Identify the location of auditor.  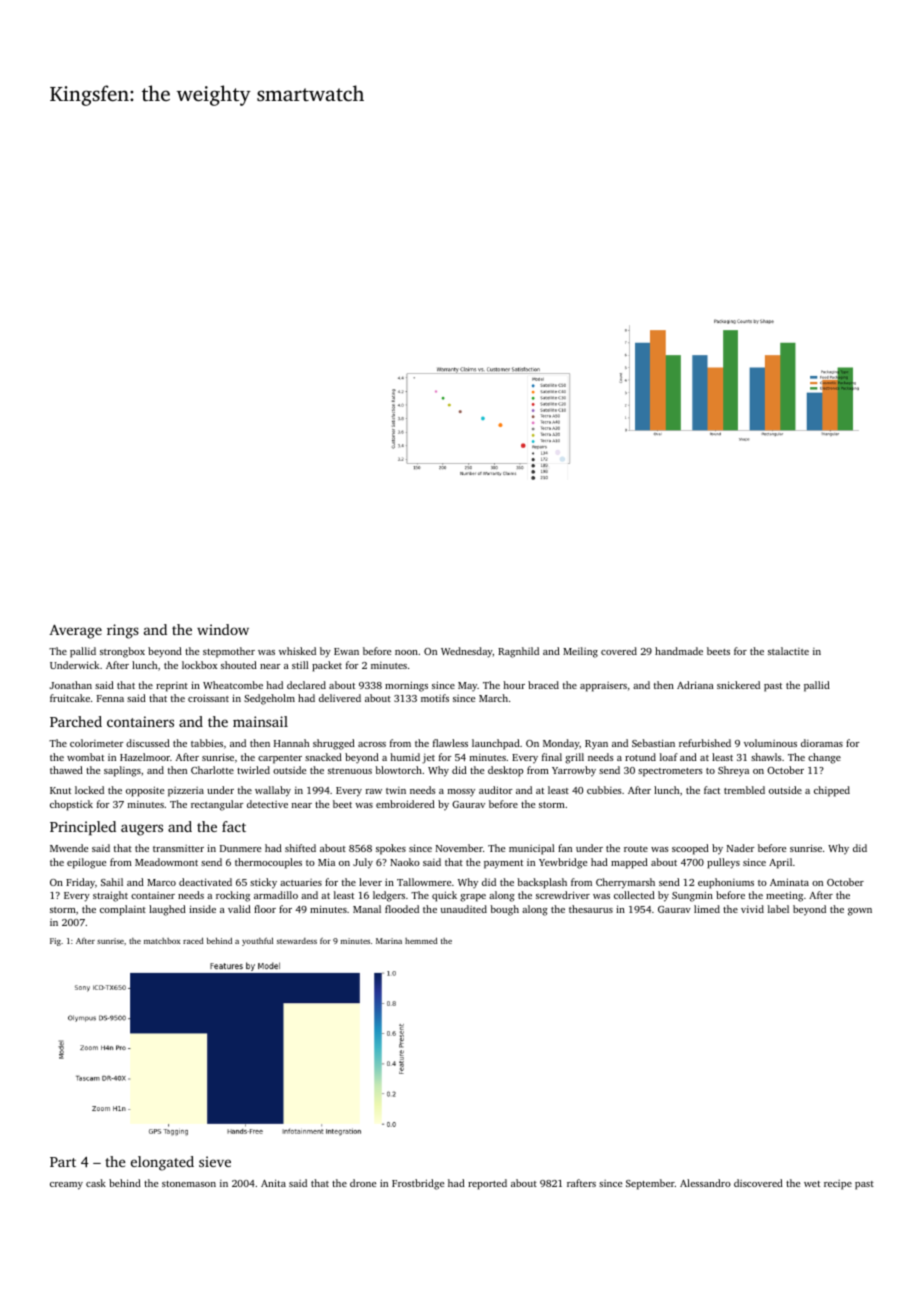
(496, 790).
